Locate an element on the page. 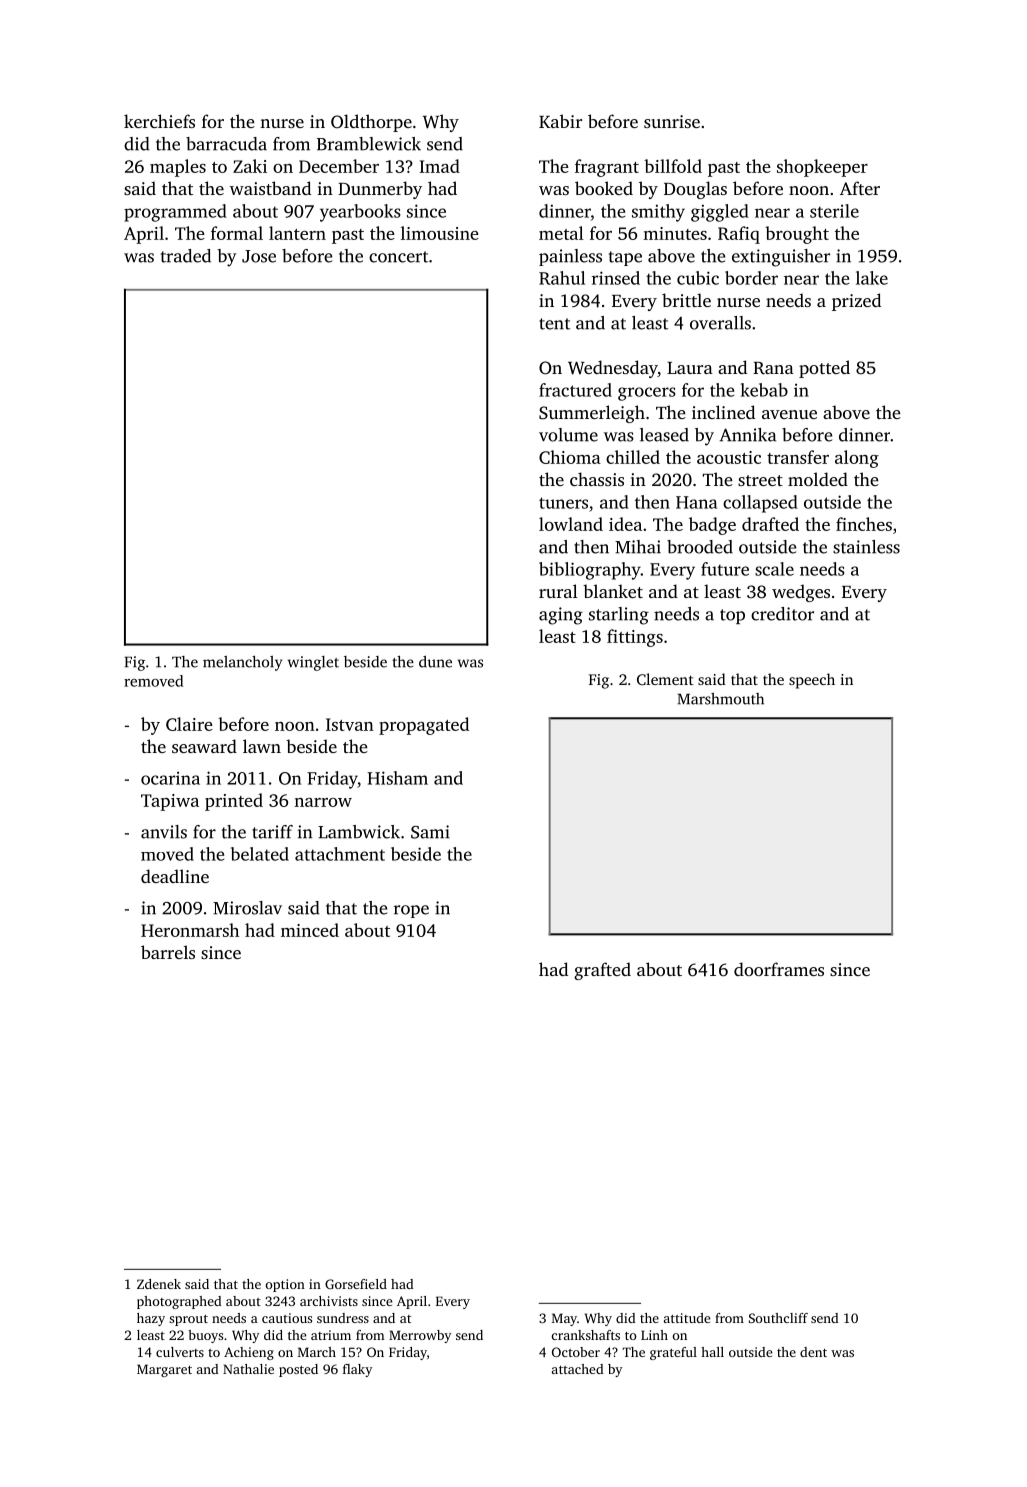 The width and height of the image is (1027, 1487). Kabir is located at coordinates (560, 121).
